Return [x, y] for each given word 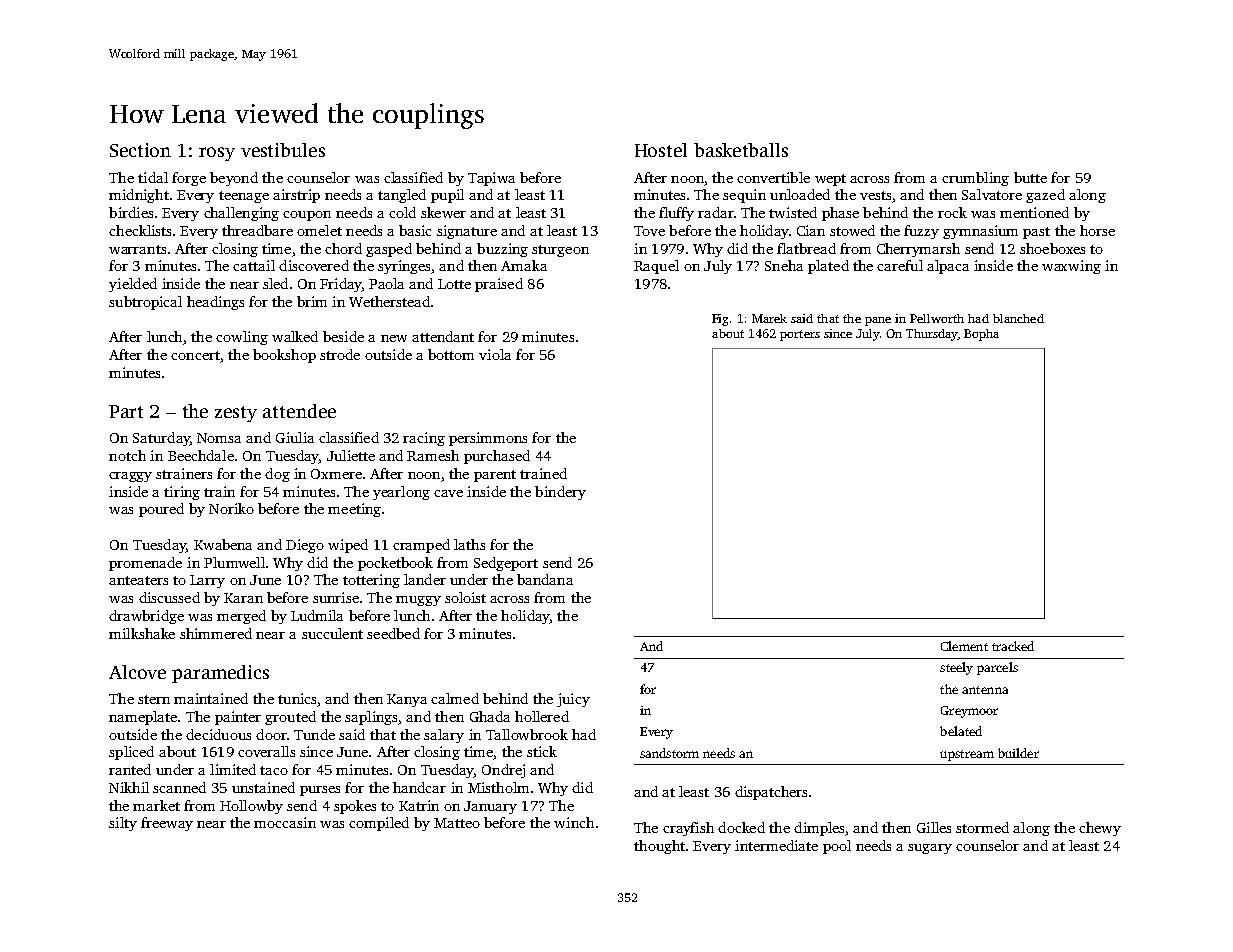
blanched [1018, 318]
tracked [1013, 646]
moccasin [285, 822]
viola [495, 354]
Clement [964, 646]
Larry [207, 581]
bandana [545, 579]
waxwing [1071, 267]
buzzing [502, 250]
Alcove [137, 672]
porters [800, 335]
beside [343, 336]
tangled [402, 196]
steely [956, 668]
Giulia [295, 437]
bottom [451, 354]
